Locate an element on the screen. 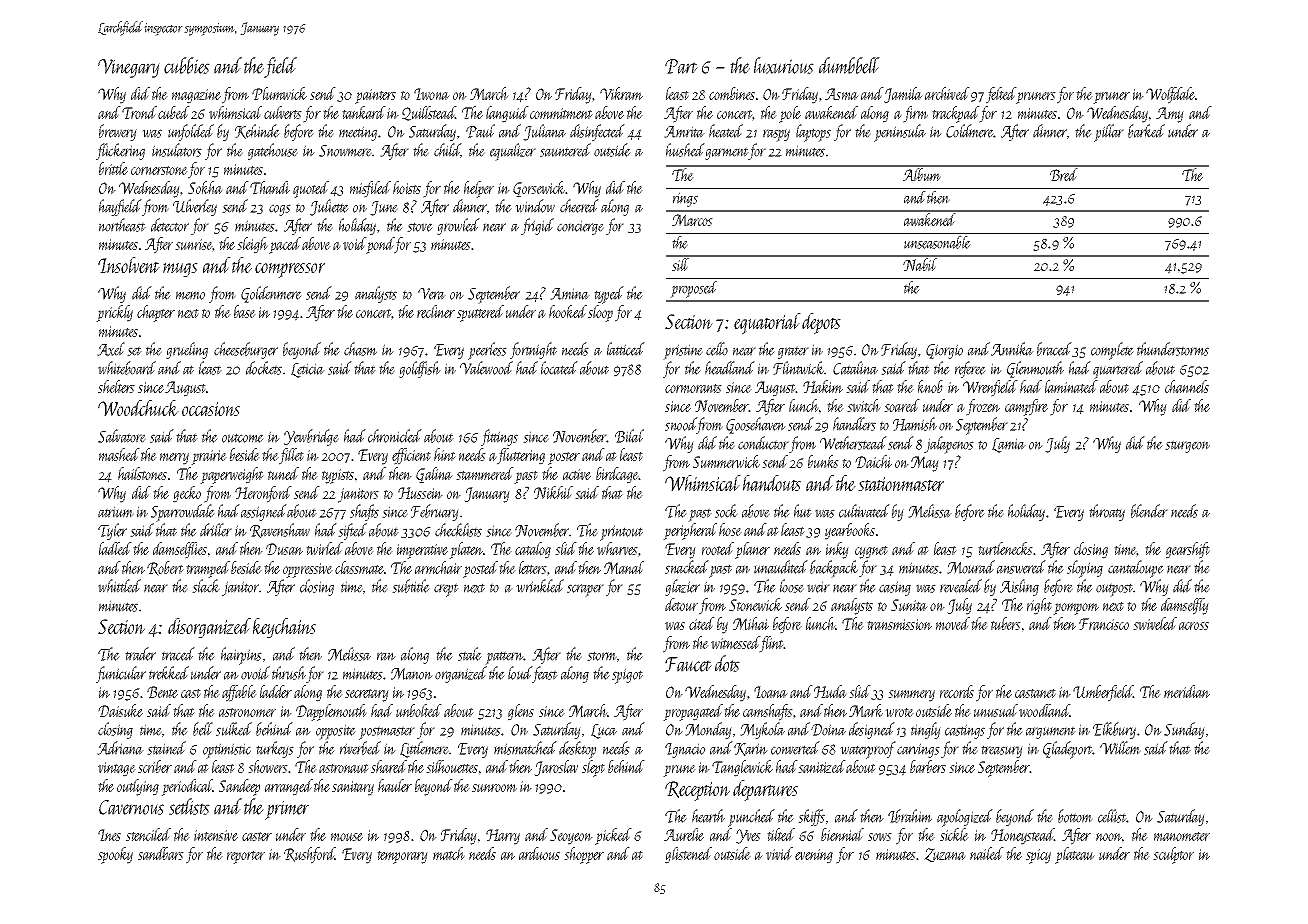  sanitary is located at coordinates (353, 788).
